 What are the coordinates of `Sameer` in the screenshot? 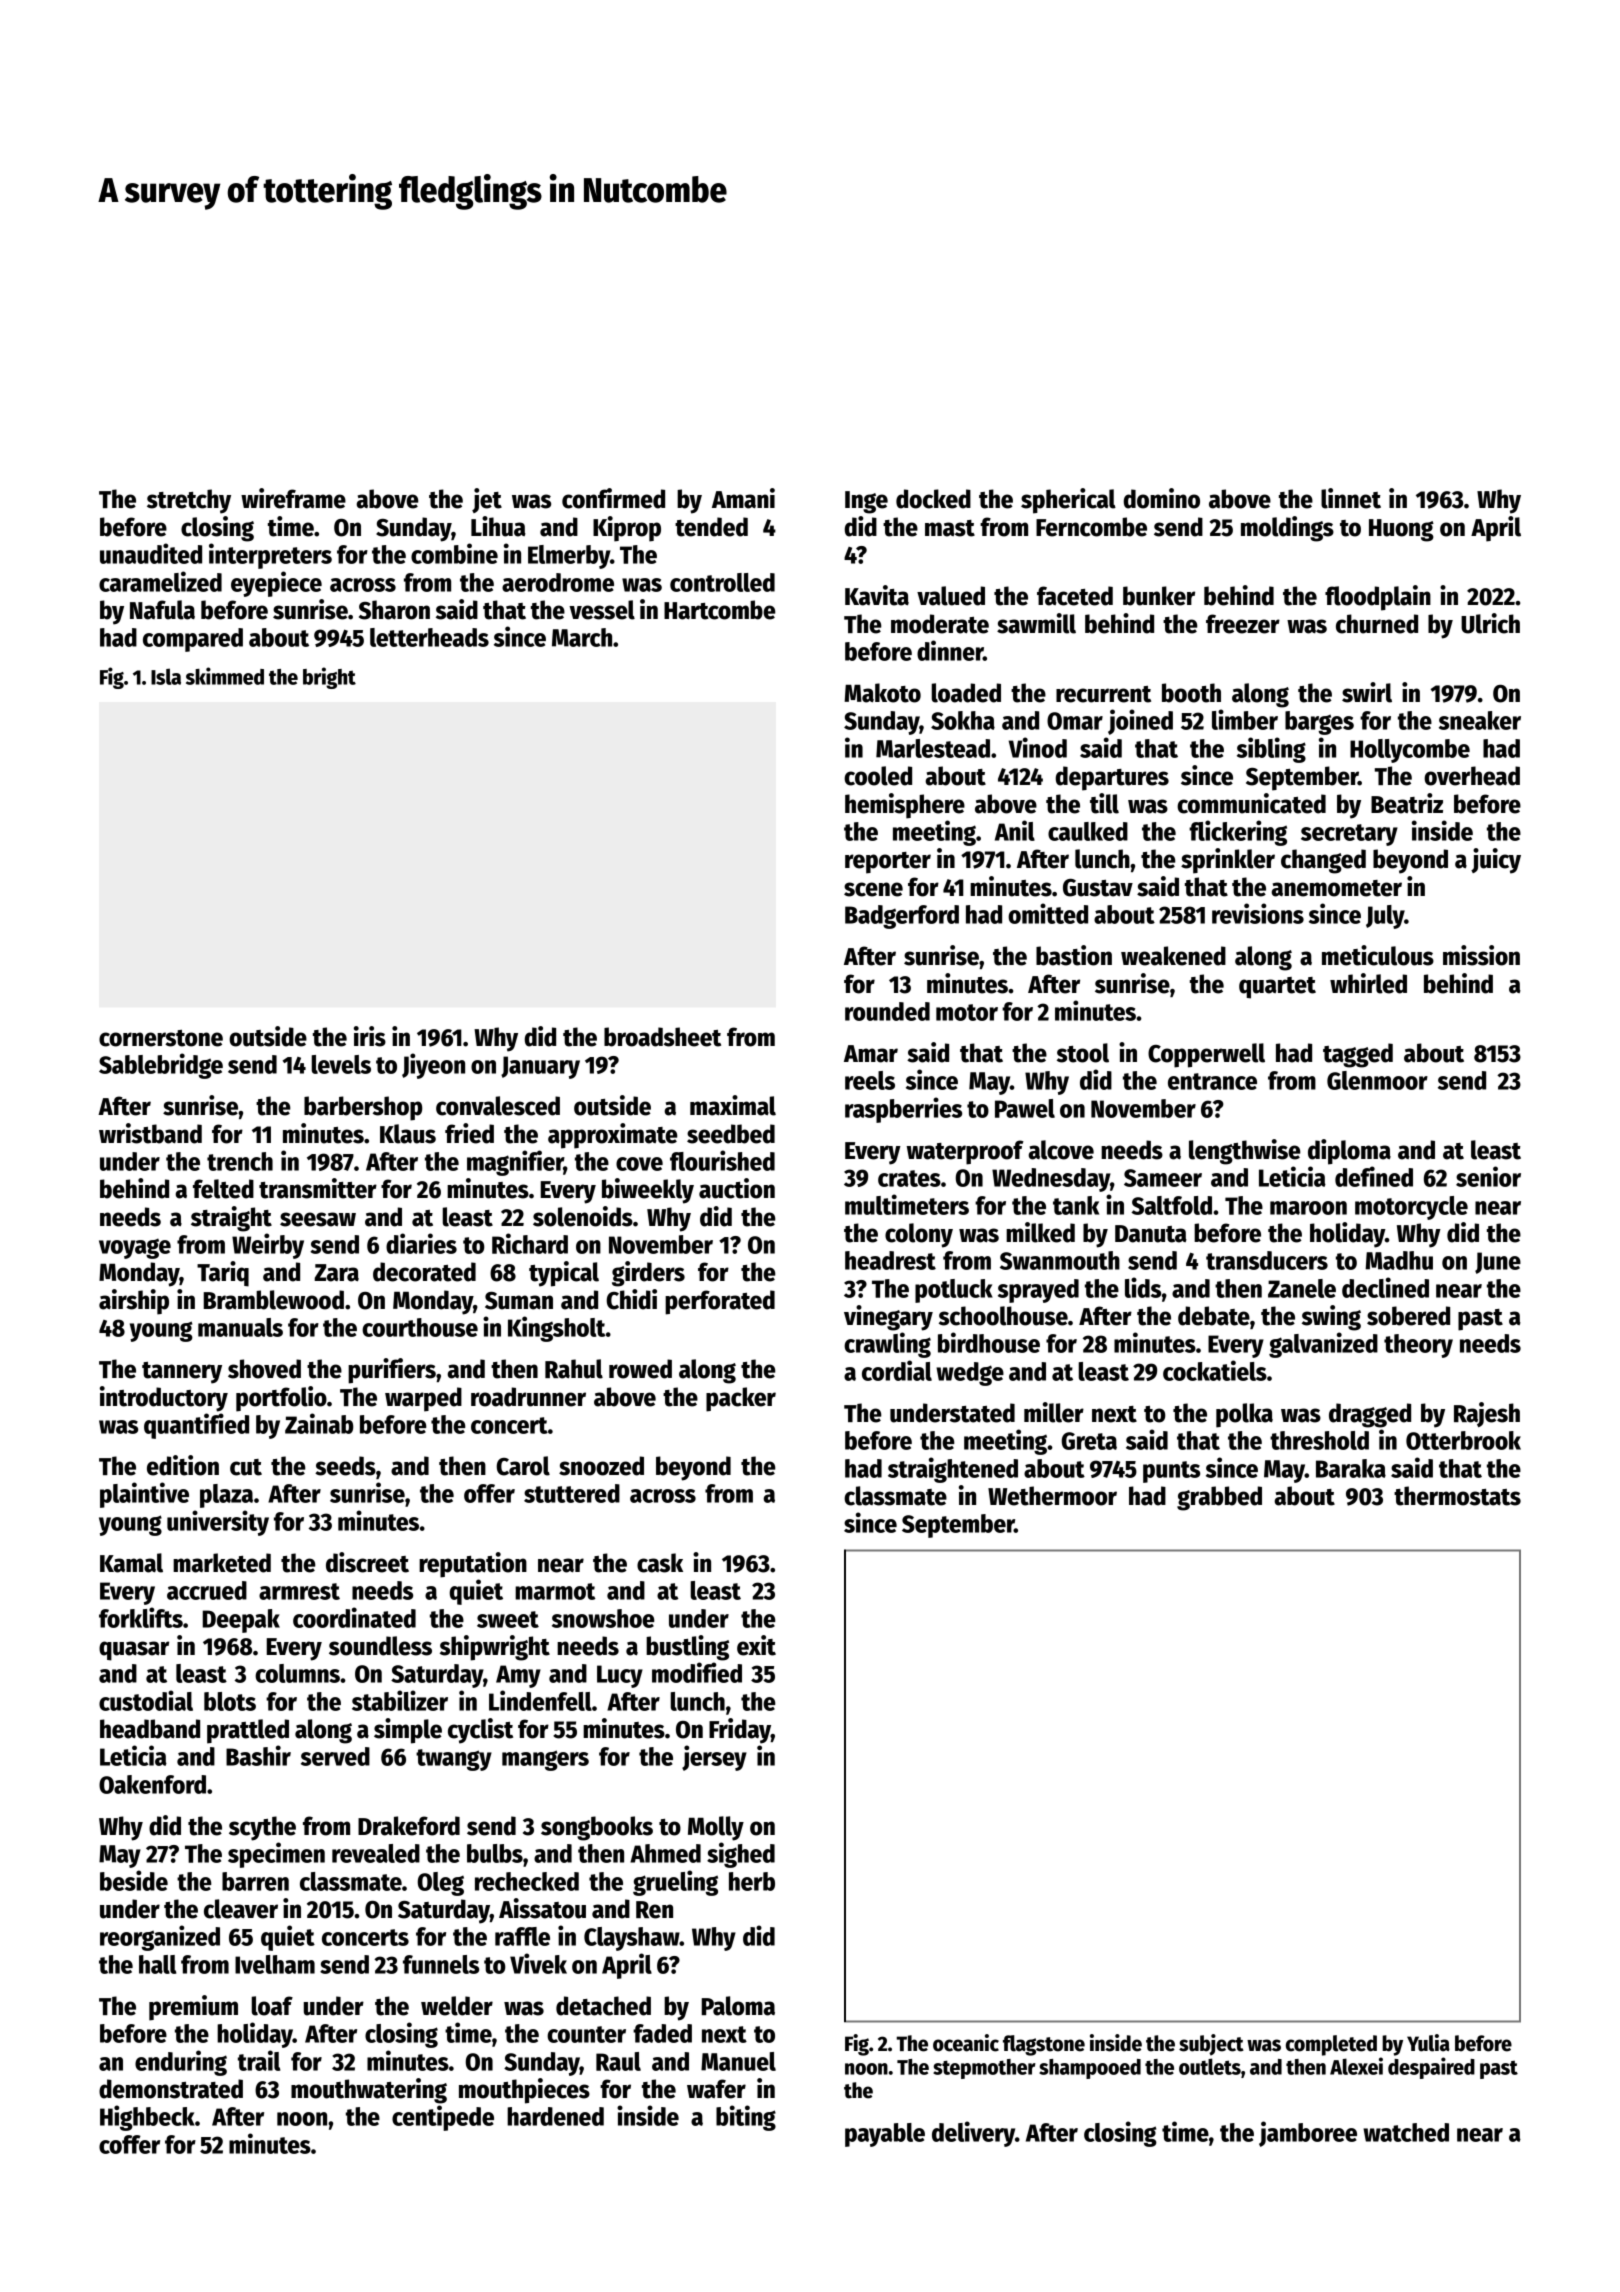 It's located at (1163, 1178).
